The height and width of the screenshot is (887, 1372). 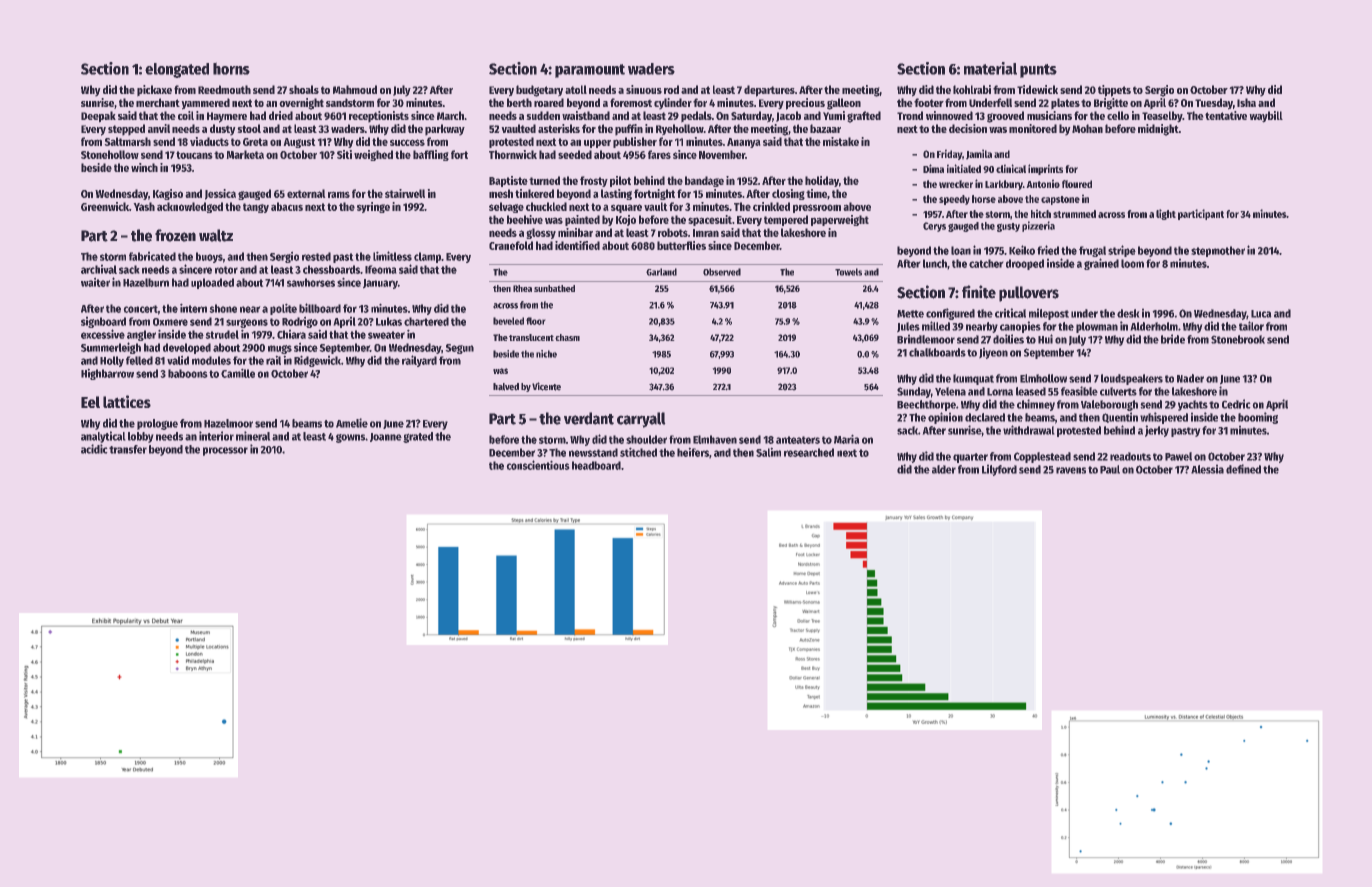 What do you see at coordinates (986, 263) in the screenshot?
I see `catcher` at bounding box center [986, 263].
